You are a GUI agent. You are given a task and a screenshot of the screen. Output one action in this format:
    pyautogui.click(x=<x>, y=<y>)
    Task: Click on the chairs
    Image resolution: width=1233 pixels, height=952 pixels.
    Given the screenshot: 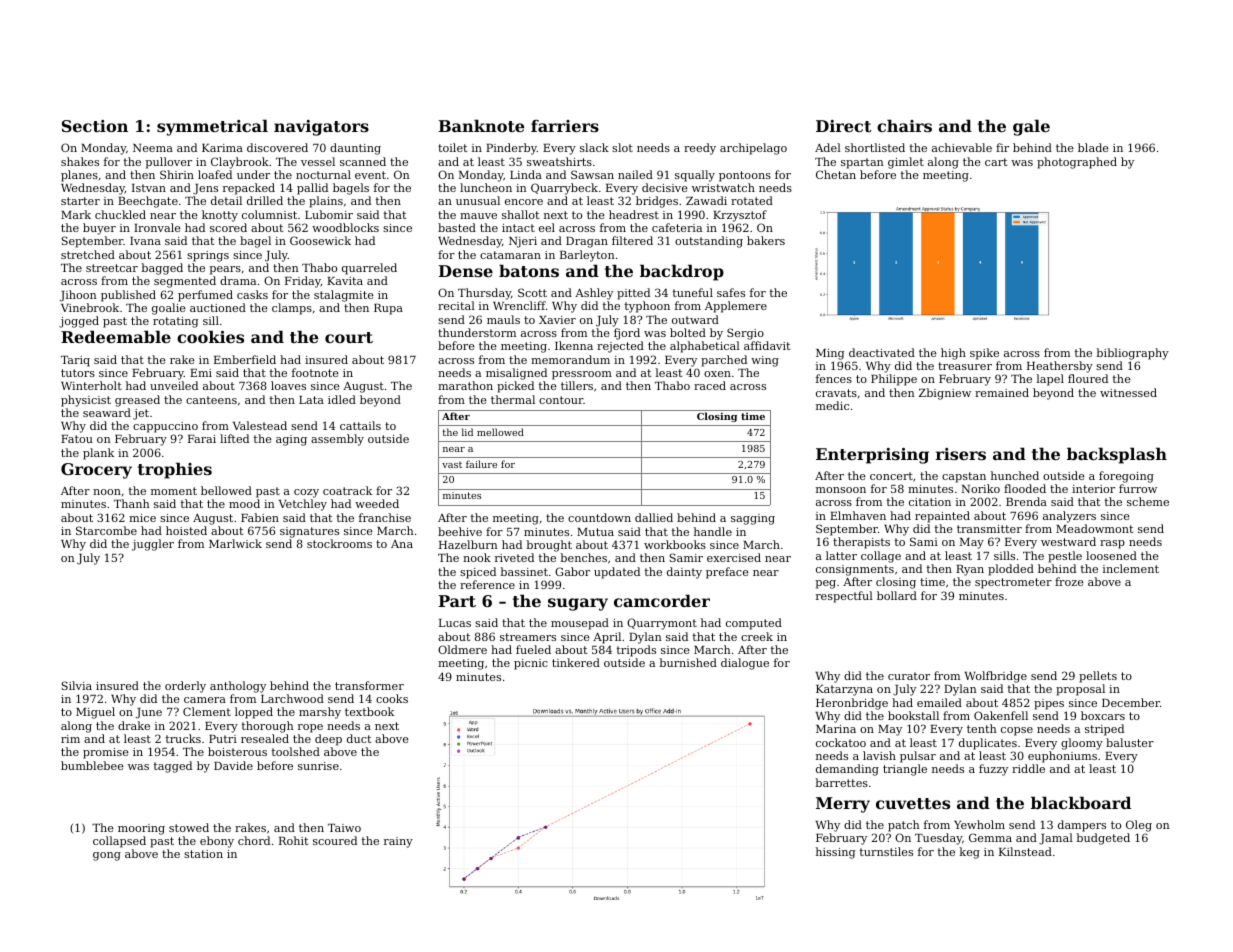 What is the action you would take?
    pyautogui.click(x=904, y=125)
